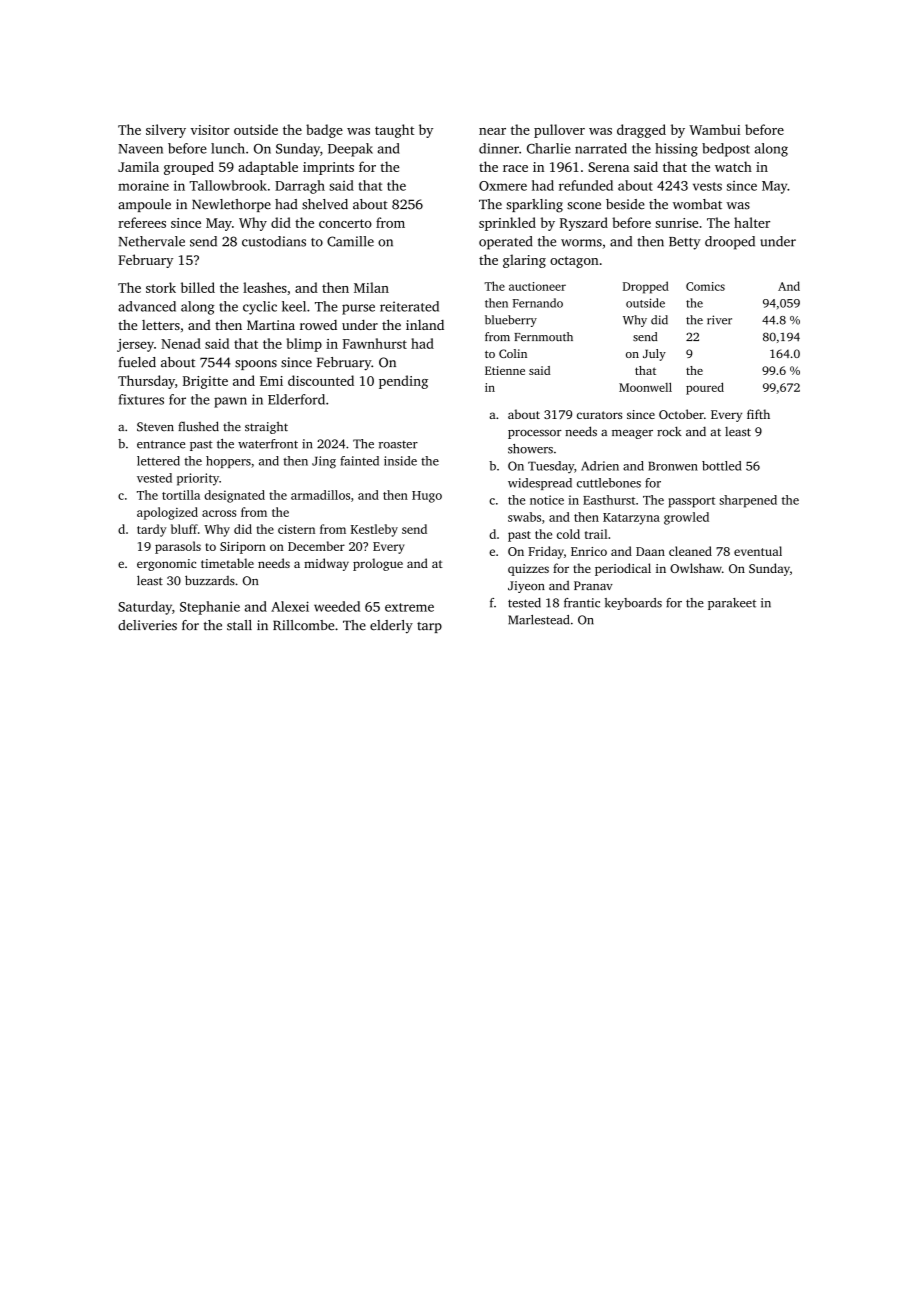 This screenshot has width=924, height=1308. Describe the element at coordinates (228, 148) in the screenshot. I see `lunch` at that location.
